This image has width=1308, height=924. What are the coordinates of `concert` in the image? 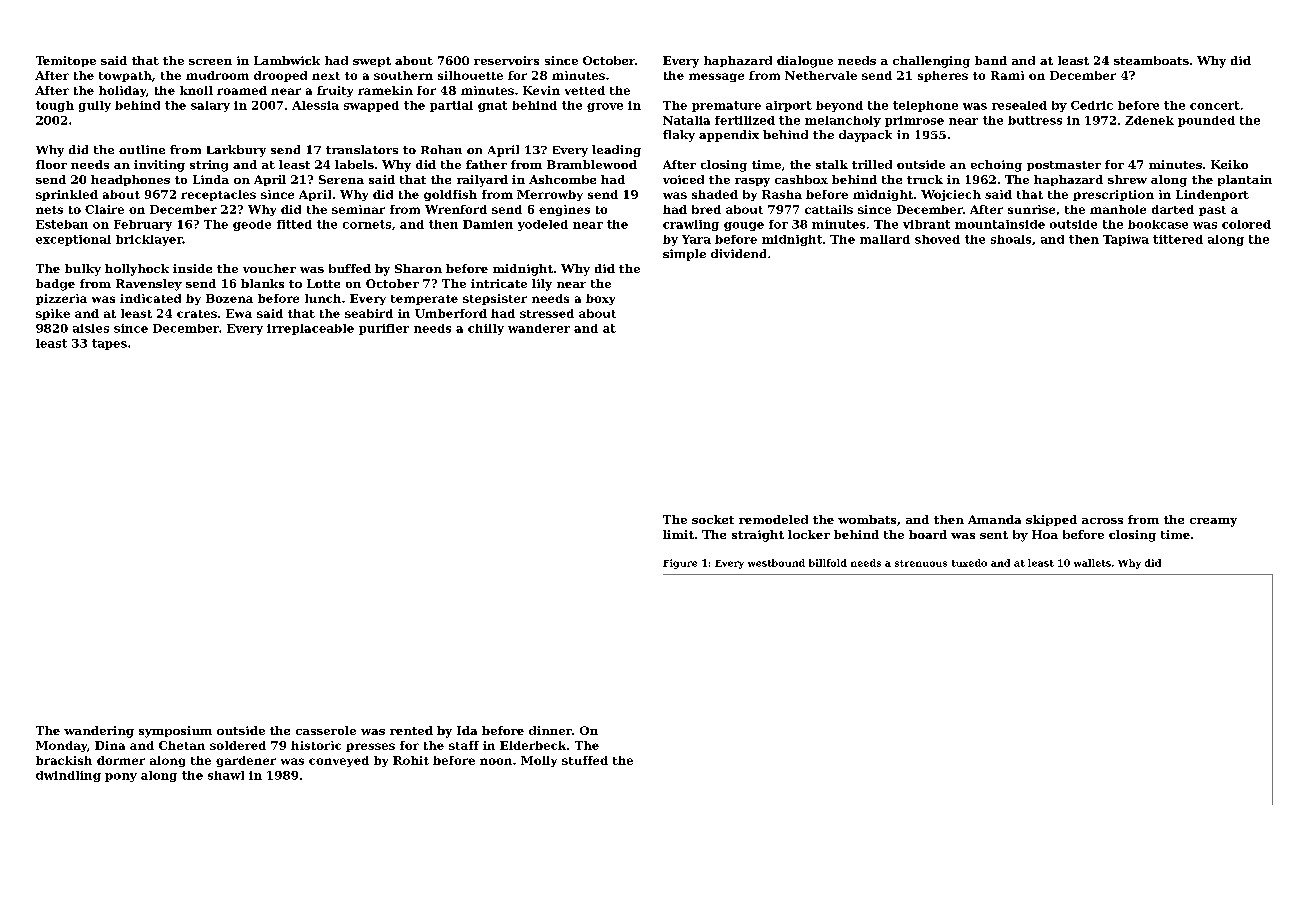 It's located at (1215, 105).
